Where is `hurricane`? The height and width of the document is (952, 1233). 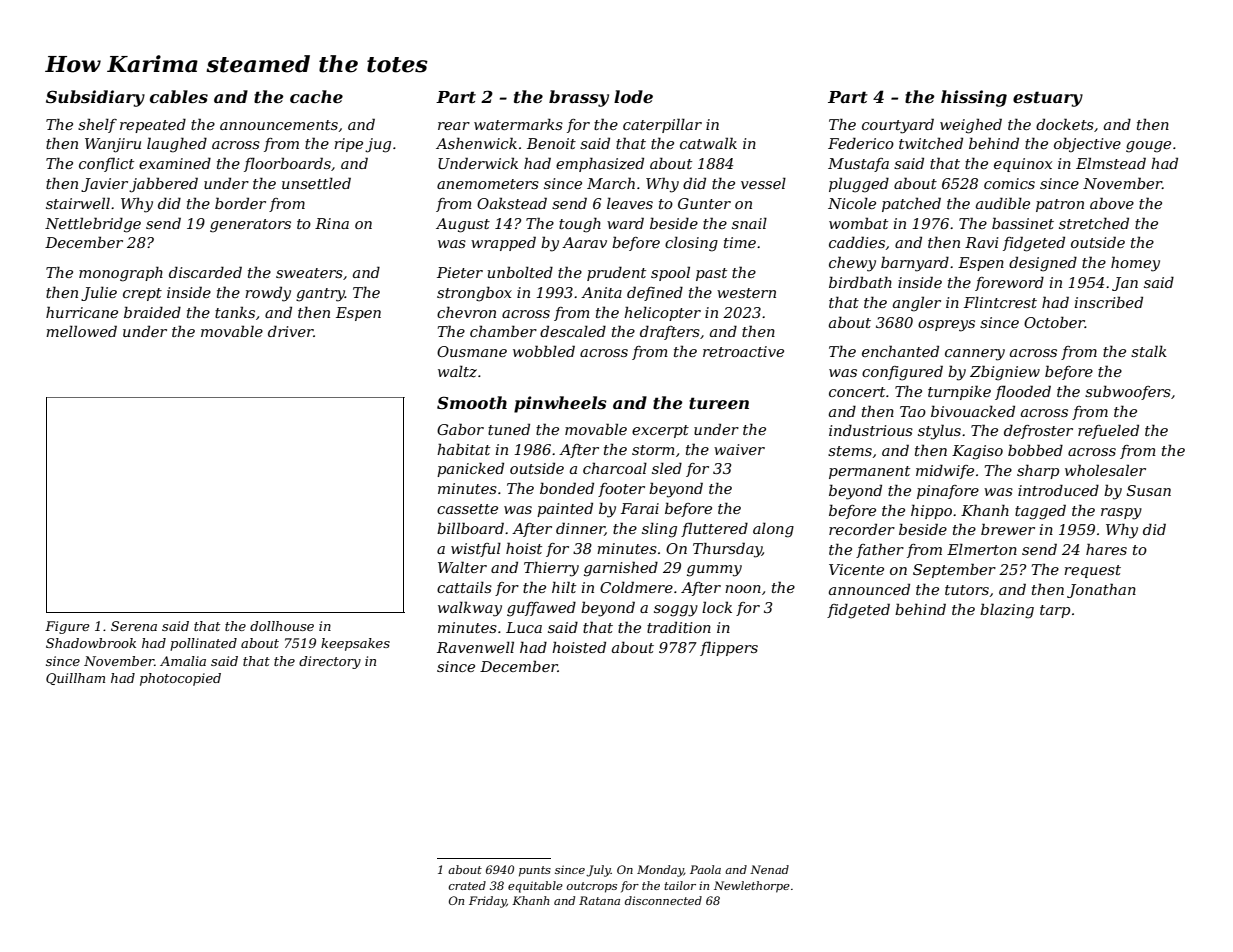 hurricane is located at coordinates (82, 312).
